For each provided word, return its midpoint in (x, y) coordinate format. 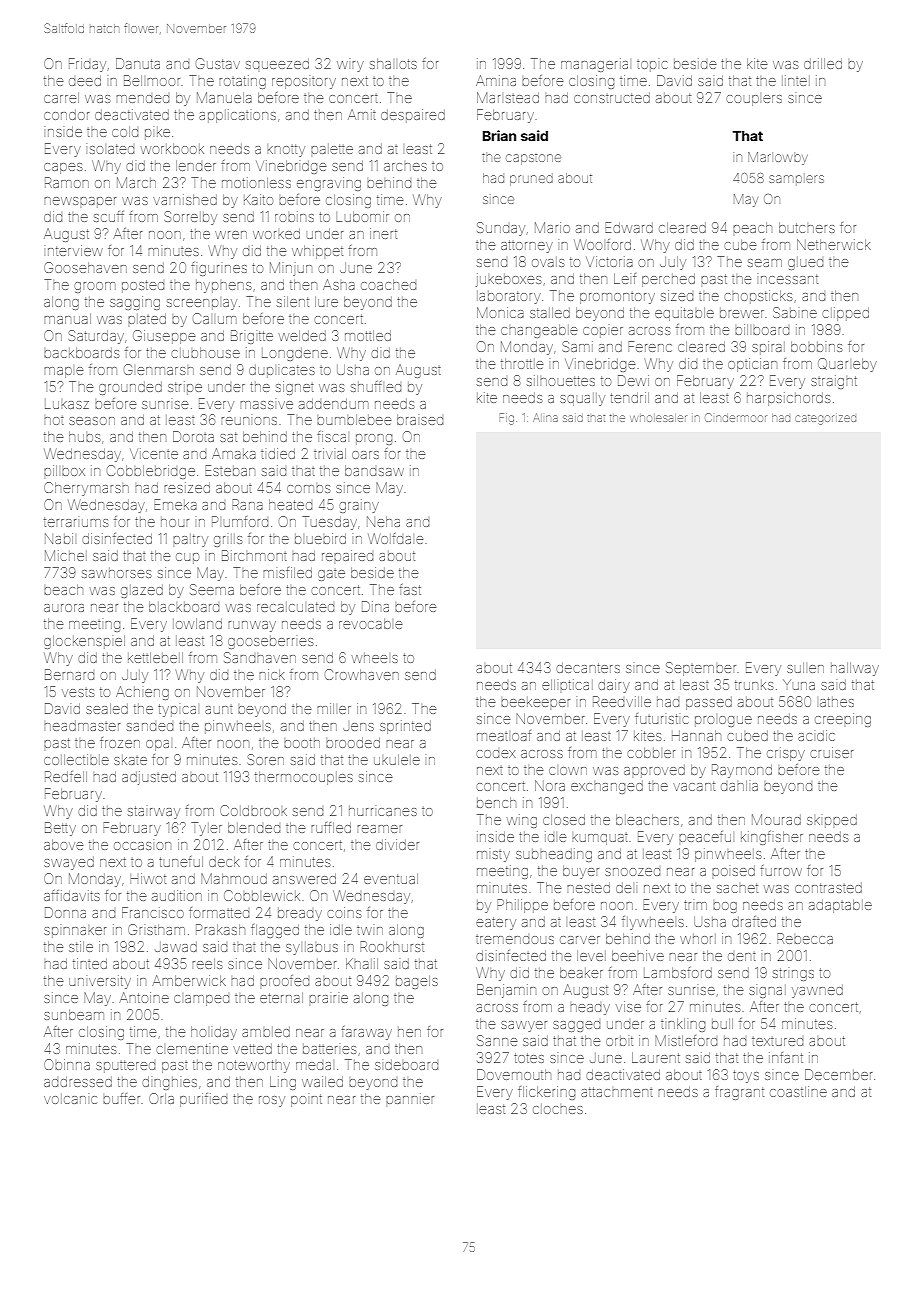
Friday (87, 65)
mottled (368, 336)
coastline (798, 1091)
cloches (558, 1109)
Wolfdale (395, 538)
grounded (130, 388)
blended (254, 828)
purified (203, 1100)
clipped (845, 314)
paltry (190, 540)
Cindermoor (736, 417)
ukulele (397, 760)
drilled (823, 63)
